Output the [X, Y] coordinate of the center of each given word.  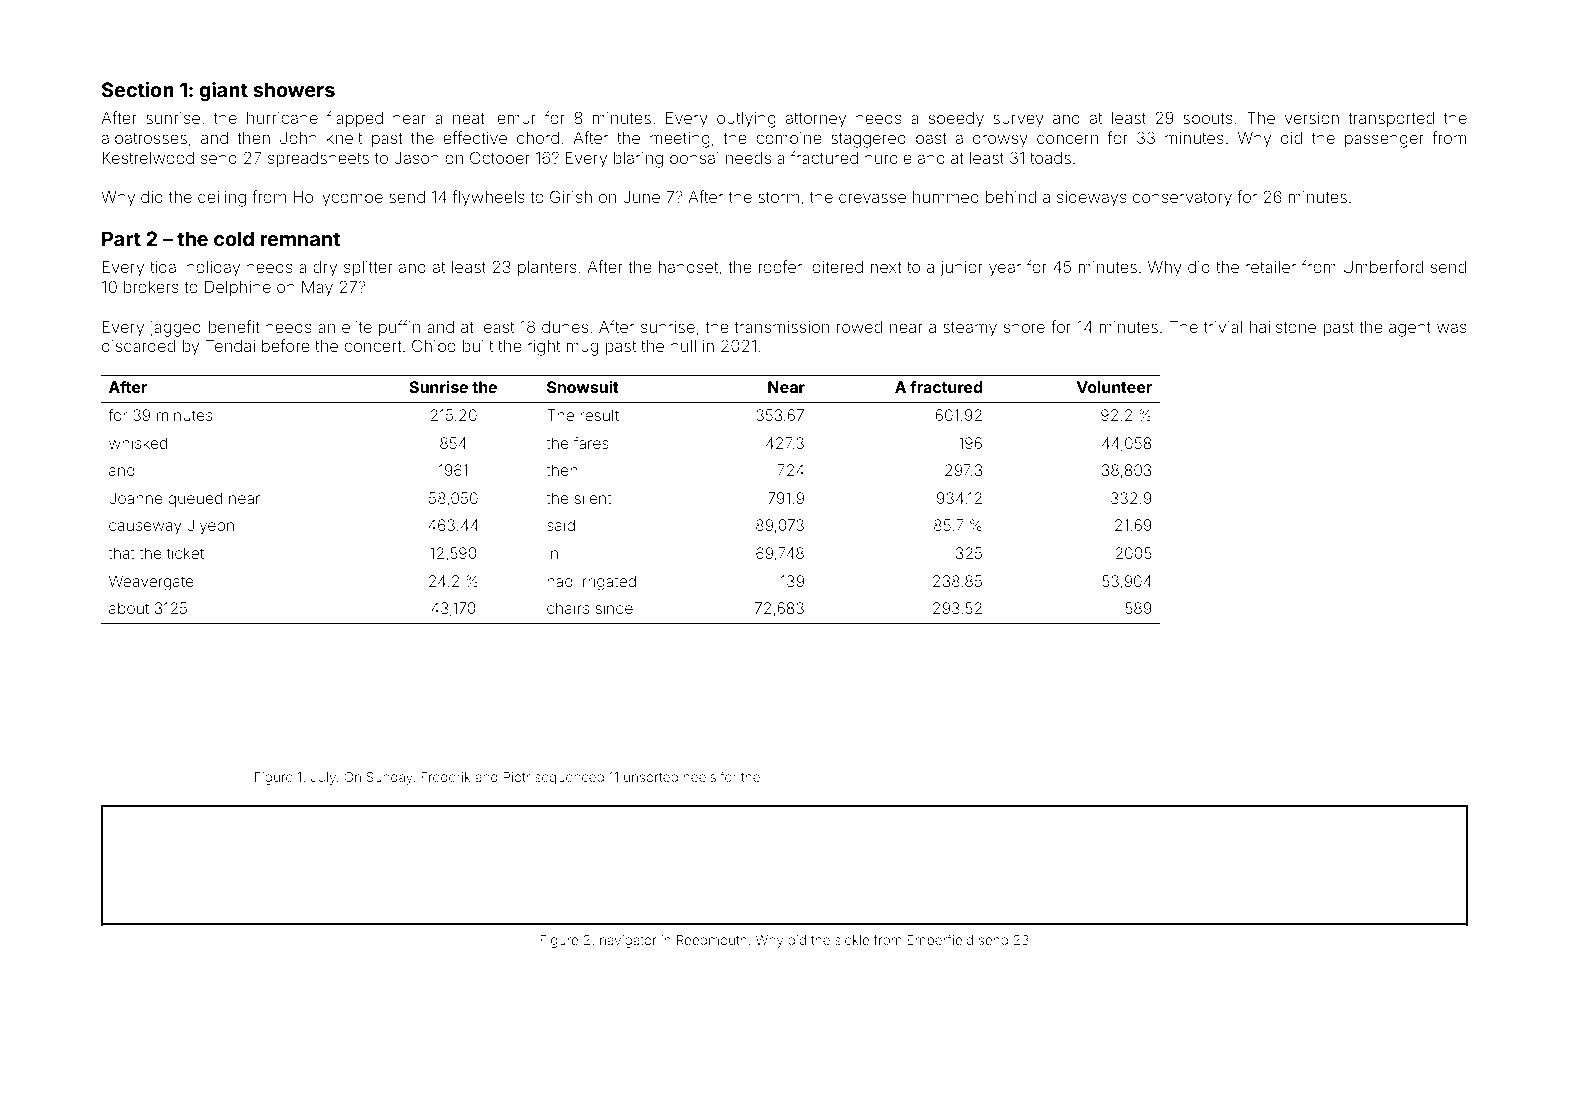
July [323, 778]
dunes [565, 327]
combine [789, 138]
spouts [1208, 120]
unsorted [651, 777]
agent [1410, 329]
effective [475, 137]
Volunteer [1114, 387]
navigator [628, 941]
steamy [970, 329]
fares [591, 443]
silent [592, 498]
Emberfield [940, 939]
